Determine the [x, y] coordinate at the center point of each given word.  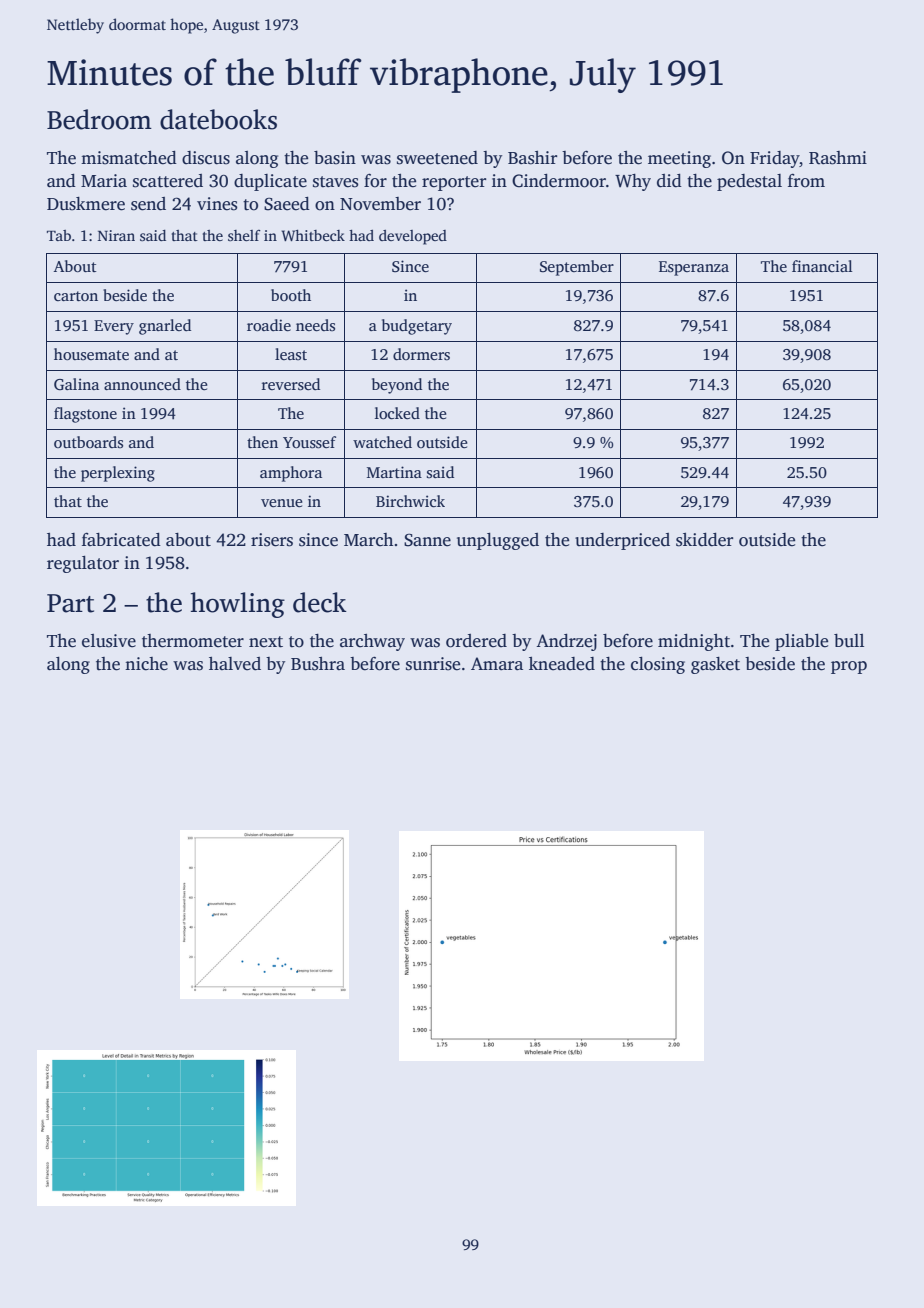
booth [291, 295]
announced [142, 384]
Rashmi [838, 158]
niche [146, 664]
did [669, 181]
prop [849, 667]
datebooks [218, 119]
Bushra [318, 664]
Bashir [532, 158]
